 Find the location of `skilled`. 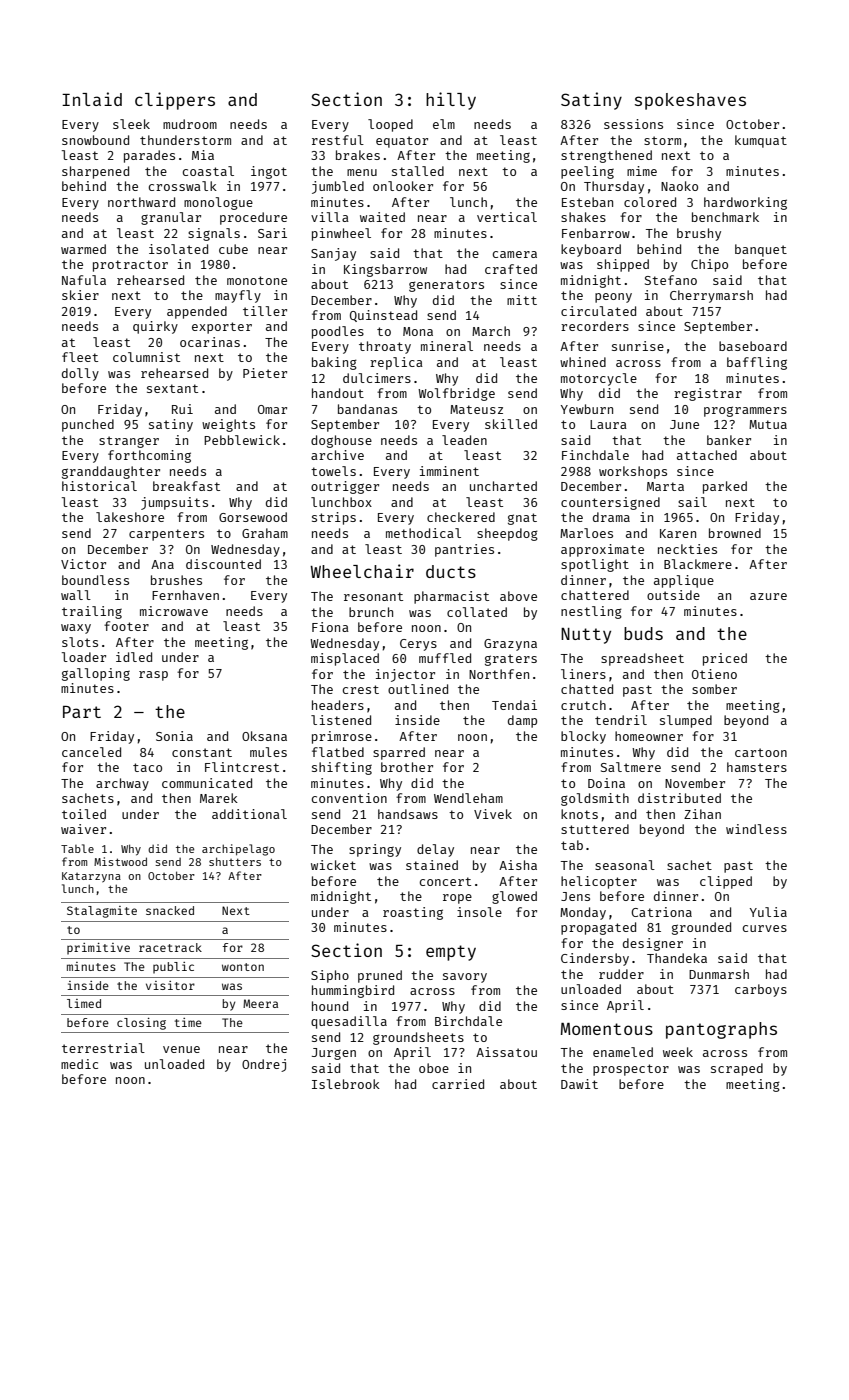

skilled is located at coordinates (511, 424).
